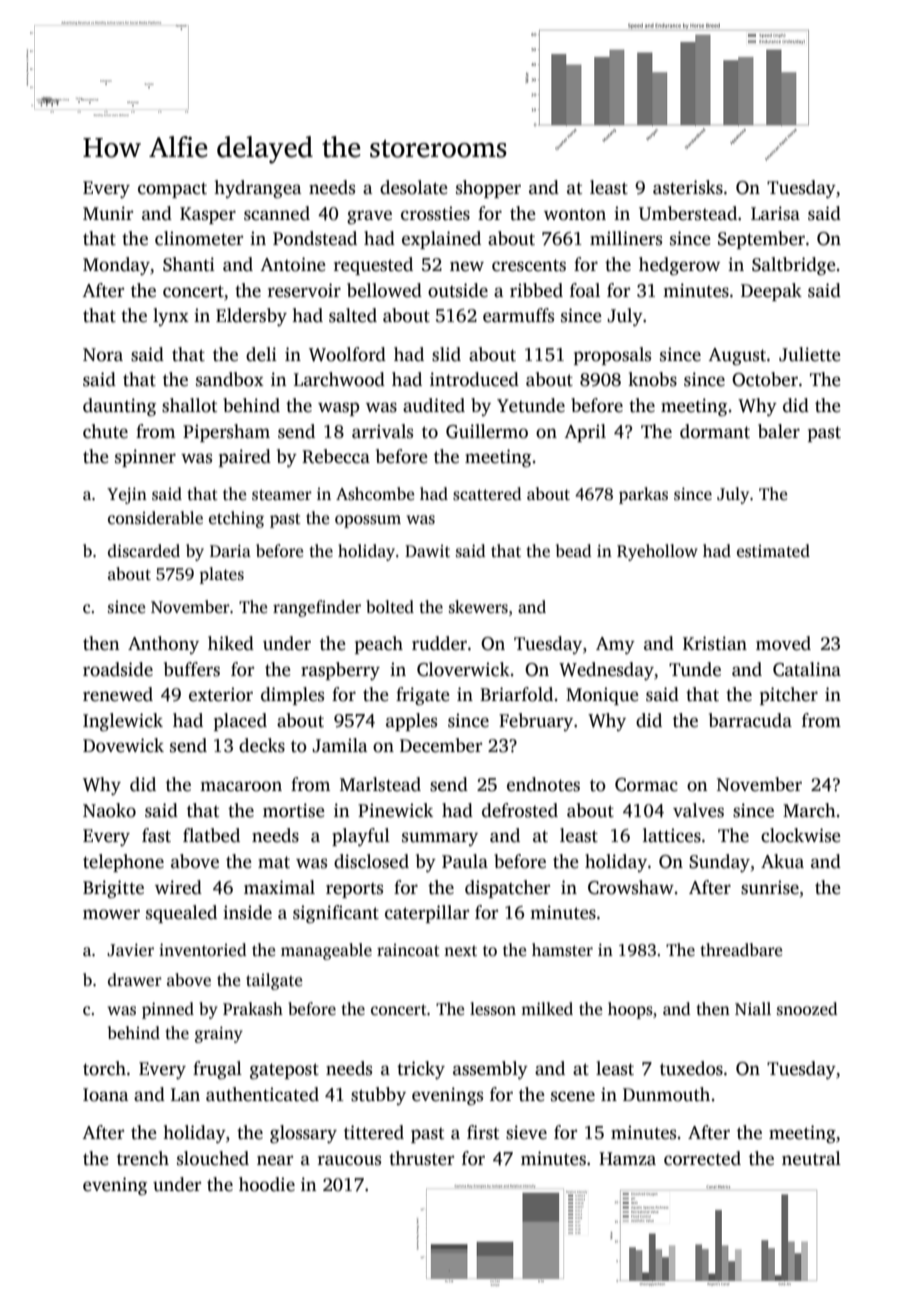 The height and width of the screenshot is (1311, 924). Describe the element at coordinates (123, 722) in the screenshot. I see `Inglewick` at that location.
